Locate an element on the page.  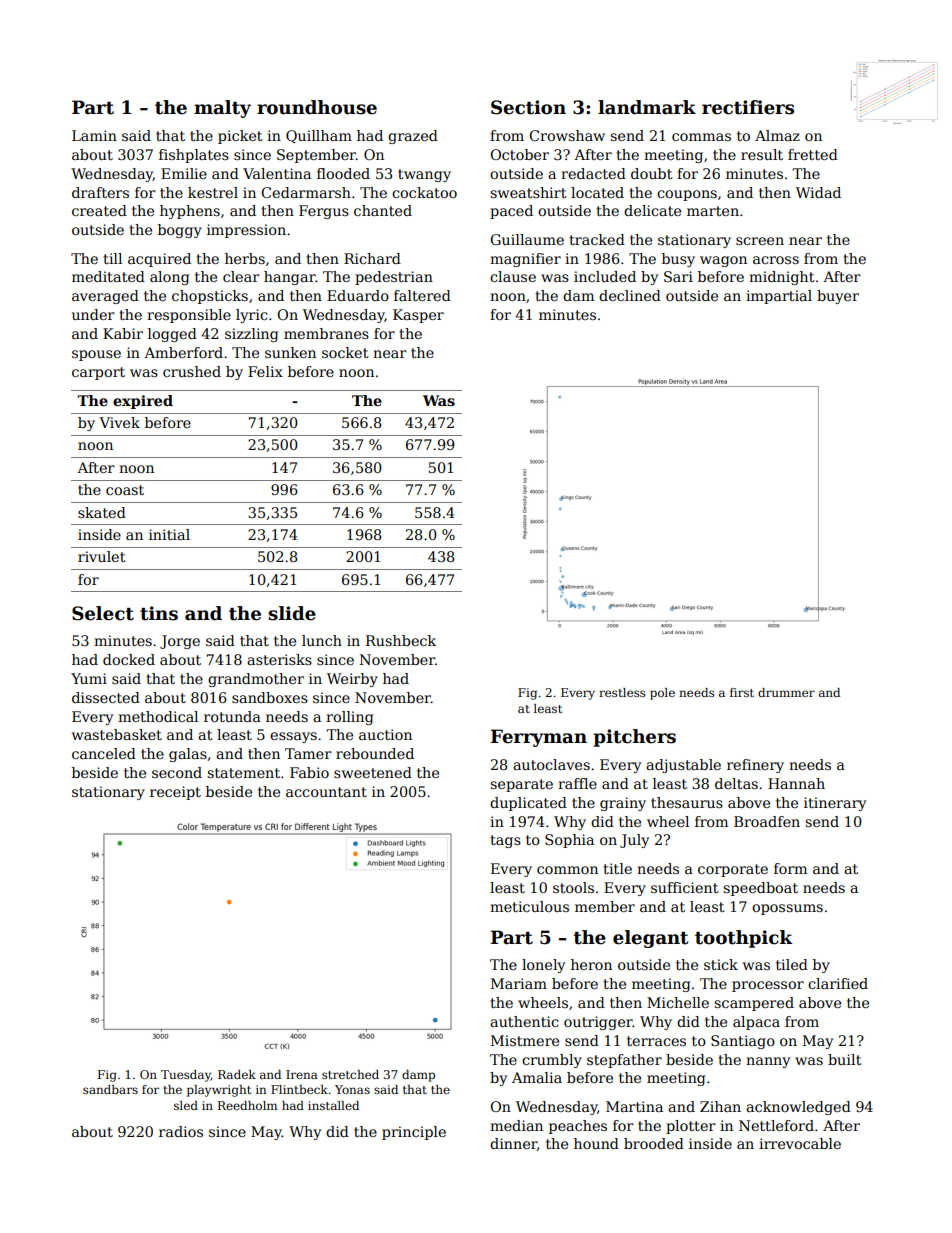
dissected is located at coordinates (106, 697).
